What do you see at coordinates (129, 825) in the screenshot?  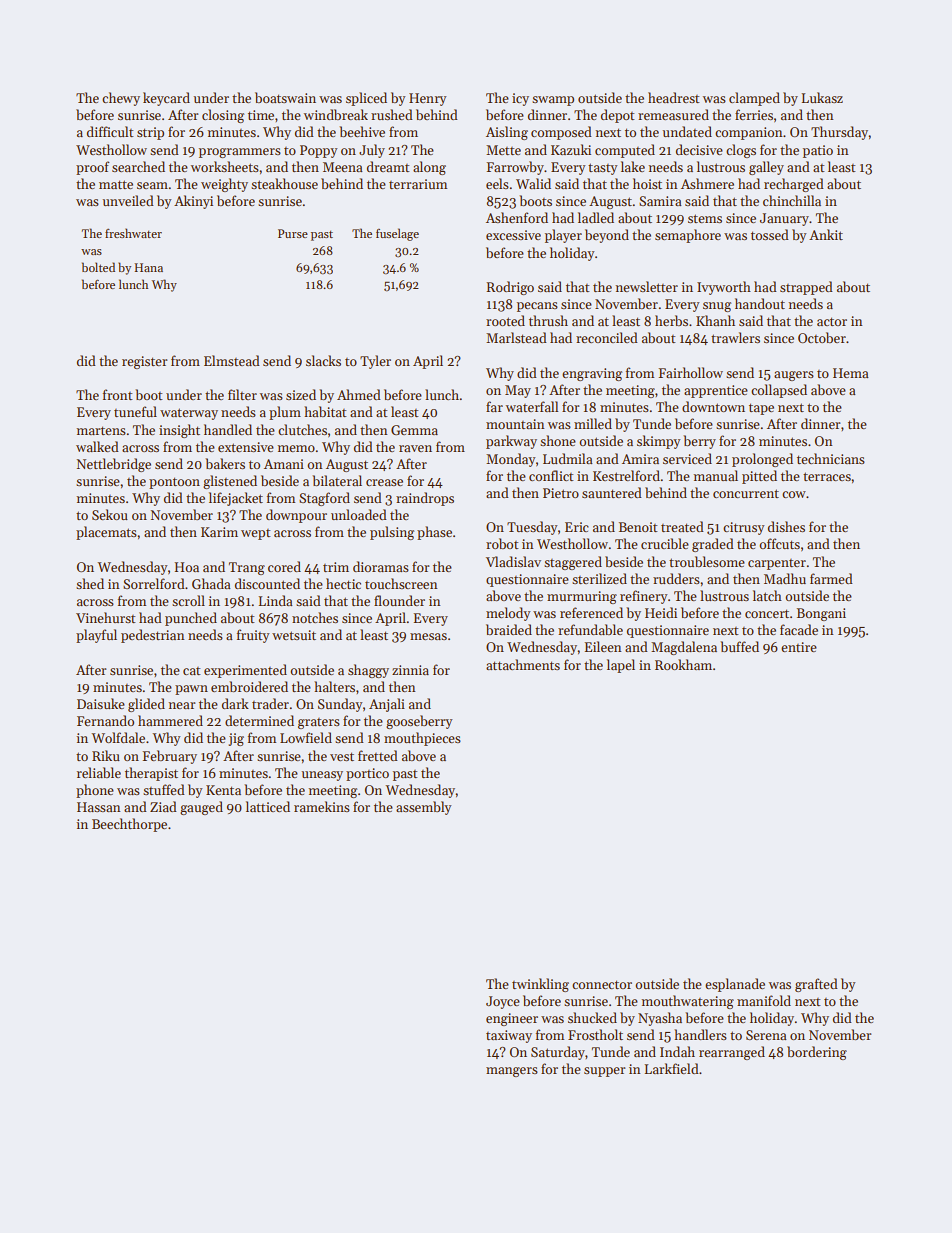 I see `Beechthorpe` at bounding box center [129, 825].
